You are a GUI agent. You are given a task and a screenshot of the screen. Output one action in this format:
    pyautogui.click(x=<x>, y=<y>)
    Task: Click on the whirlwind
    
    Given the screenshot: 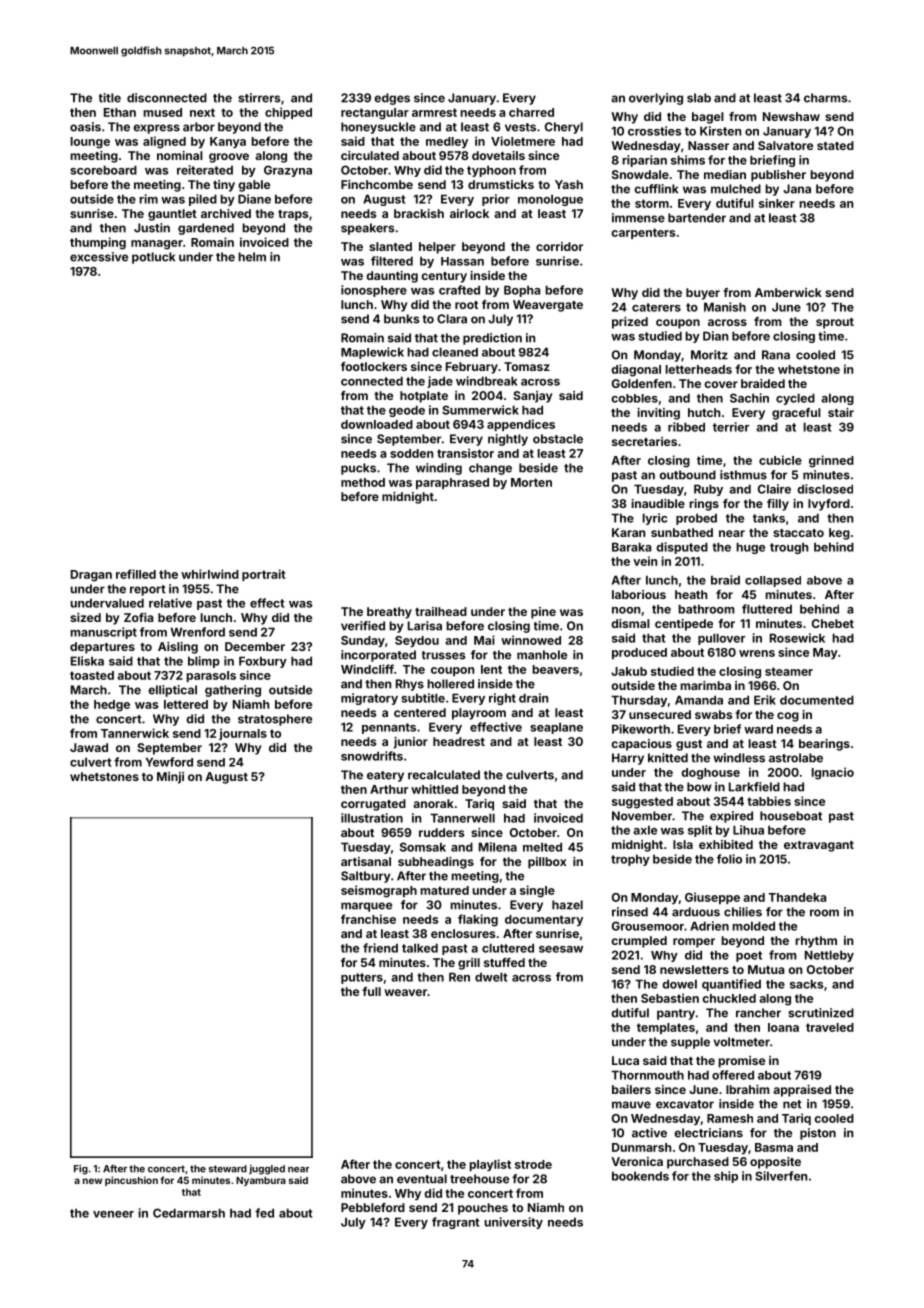 What is the action you would take?
    pyautogui.click(x=210, y=574)
